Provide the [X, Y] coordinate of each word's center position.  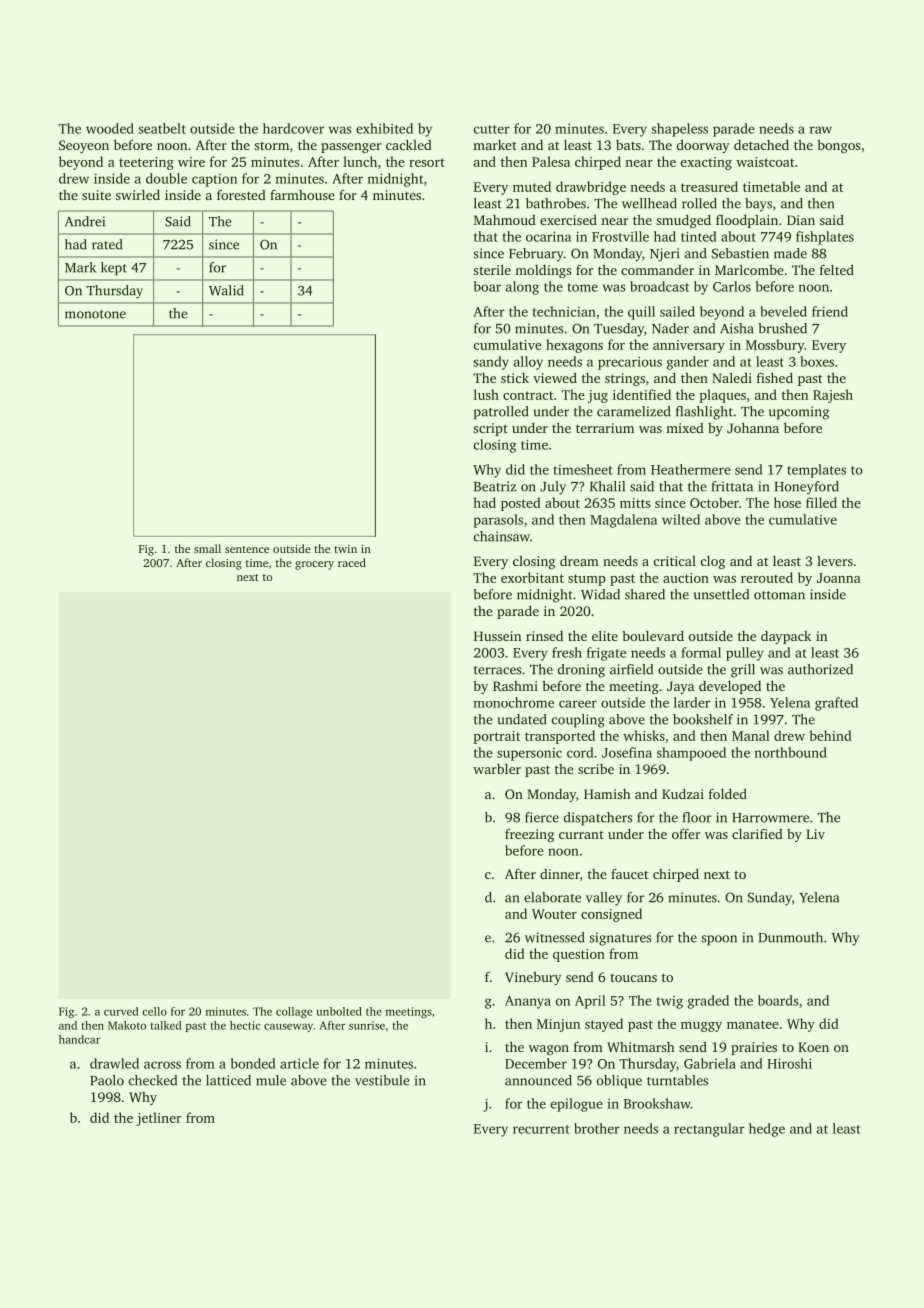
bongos [838, 146]
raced [352, 562]
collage [294, 1012]
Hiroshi [789, 1063]
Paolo [107, 1080]
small [207, 548]
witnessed [555, 937]
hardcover [293, 128]
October [714, 502]
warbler [497, 769]
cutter [492, 129]
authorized [820, 669]
